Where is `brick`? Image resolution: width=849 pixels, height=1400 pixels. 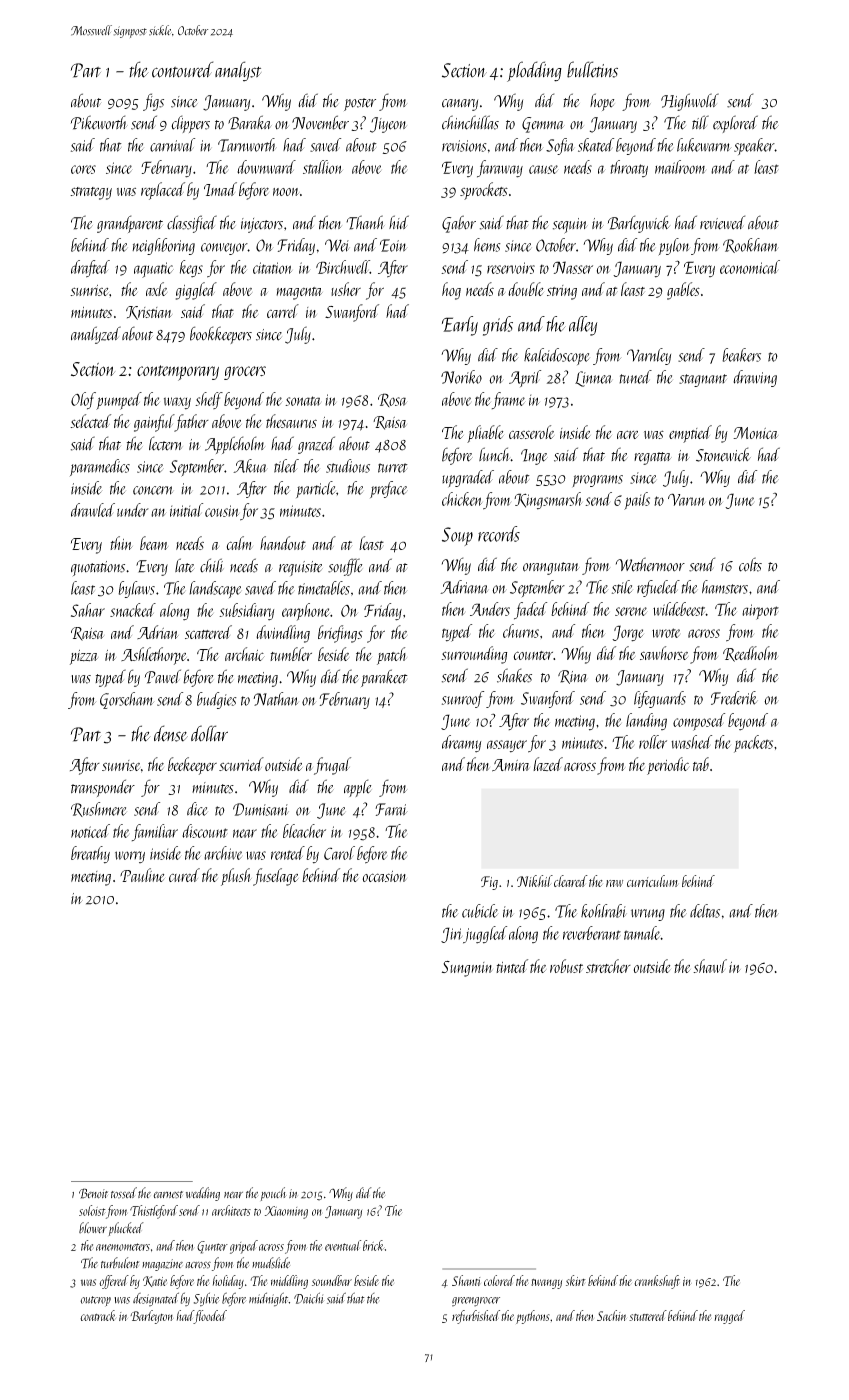 brick is located at coordinates (374, 1245).
